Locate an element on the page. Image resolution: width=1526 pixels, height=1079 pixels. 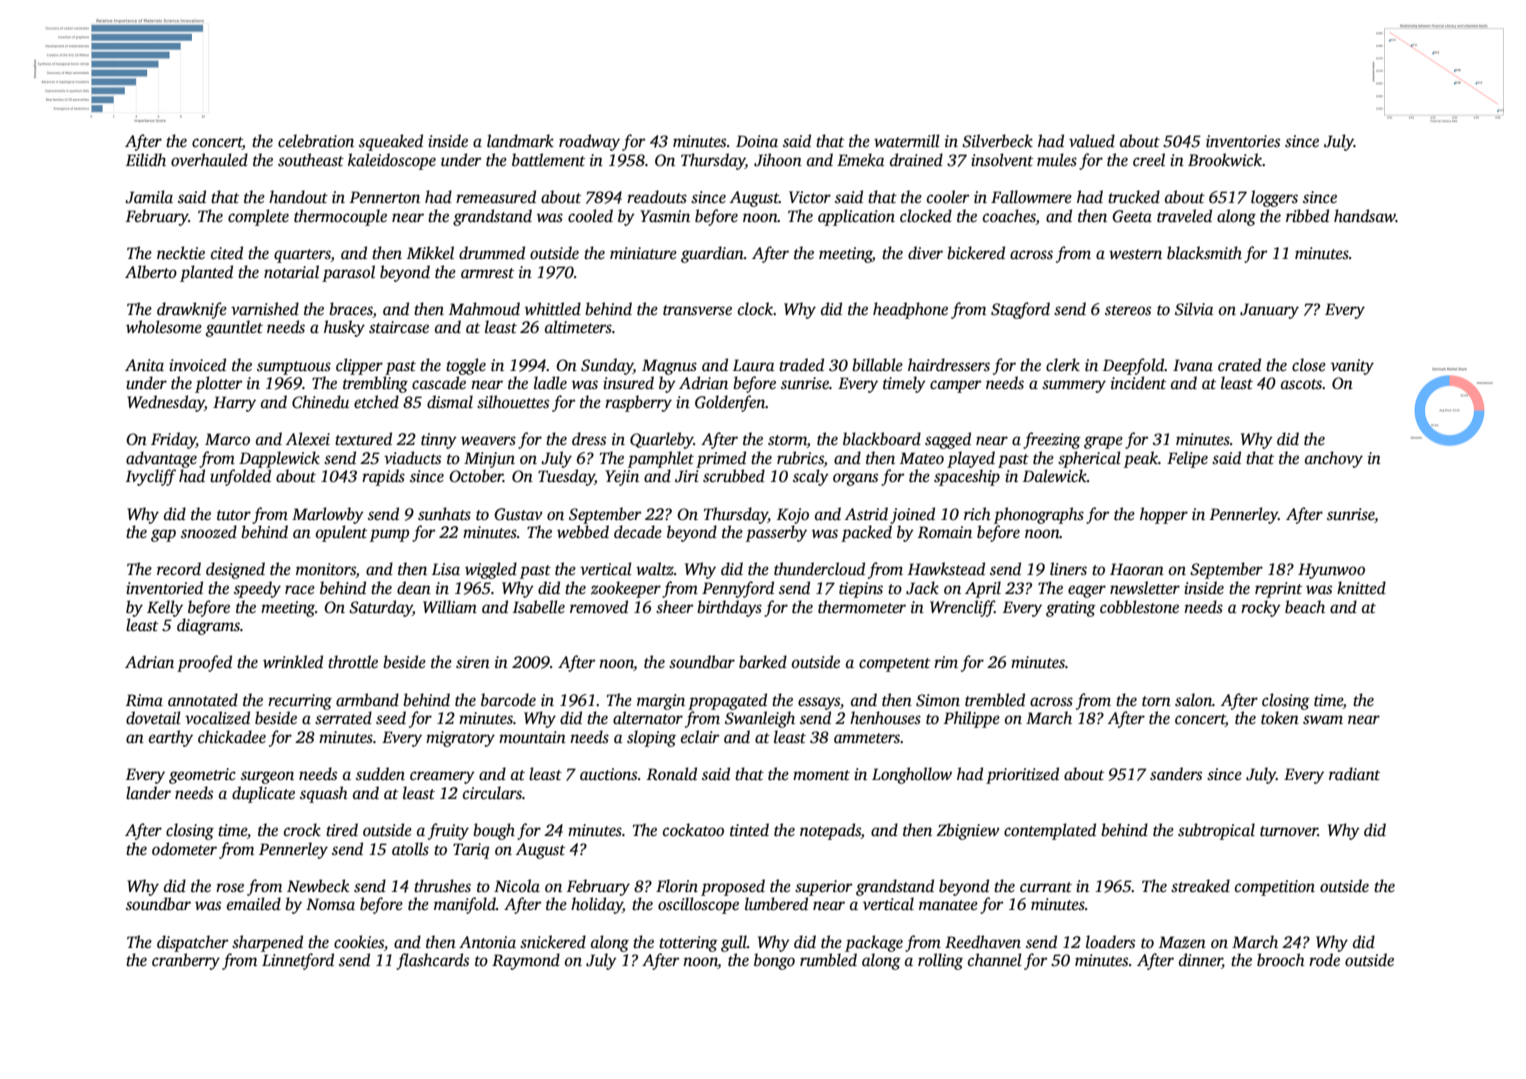
sunhats is located at coordinates (444, 514).
